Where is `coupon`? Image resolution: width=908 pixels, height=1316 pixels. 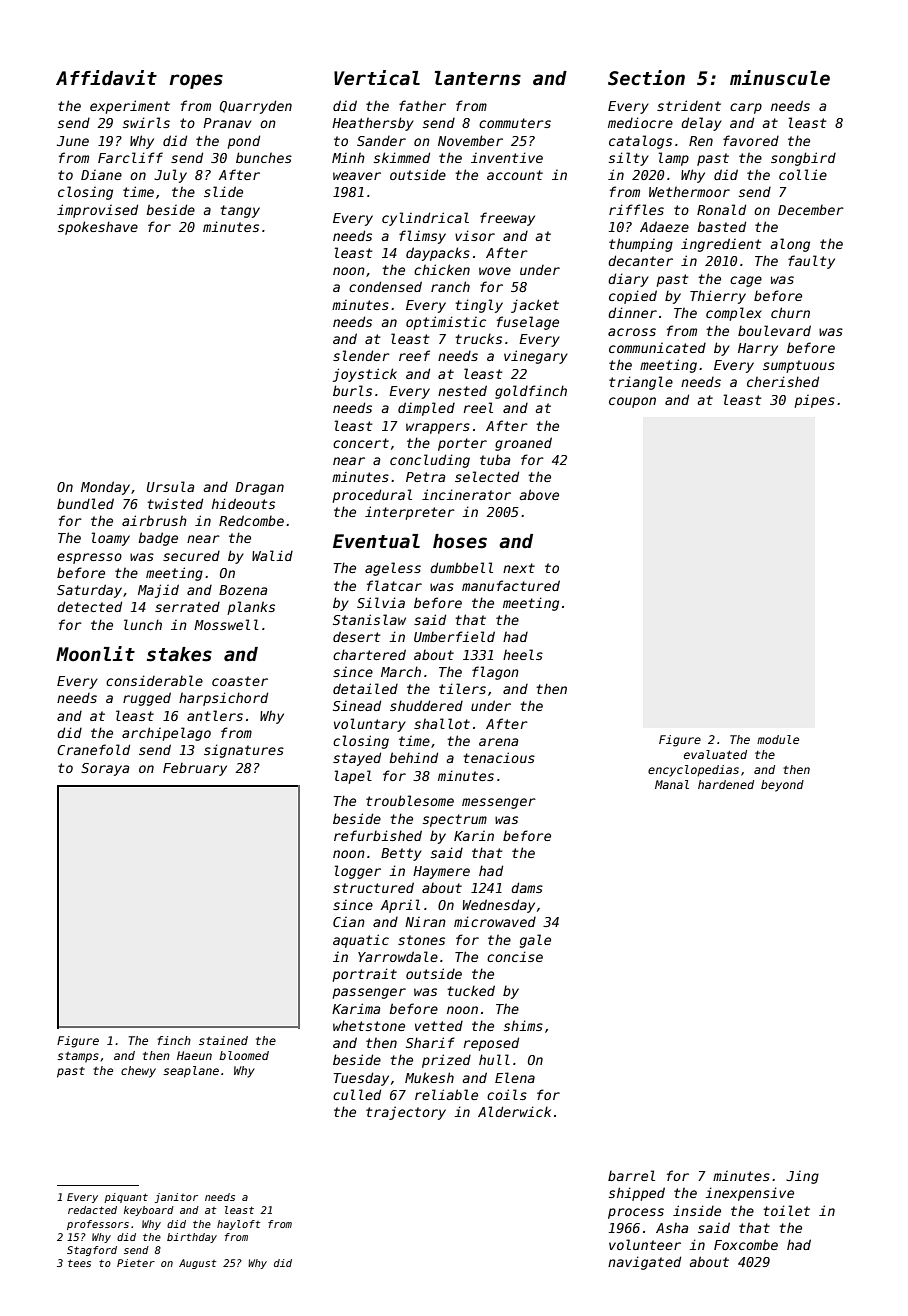 coupon is located at coordinates (632, 402).
